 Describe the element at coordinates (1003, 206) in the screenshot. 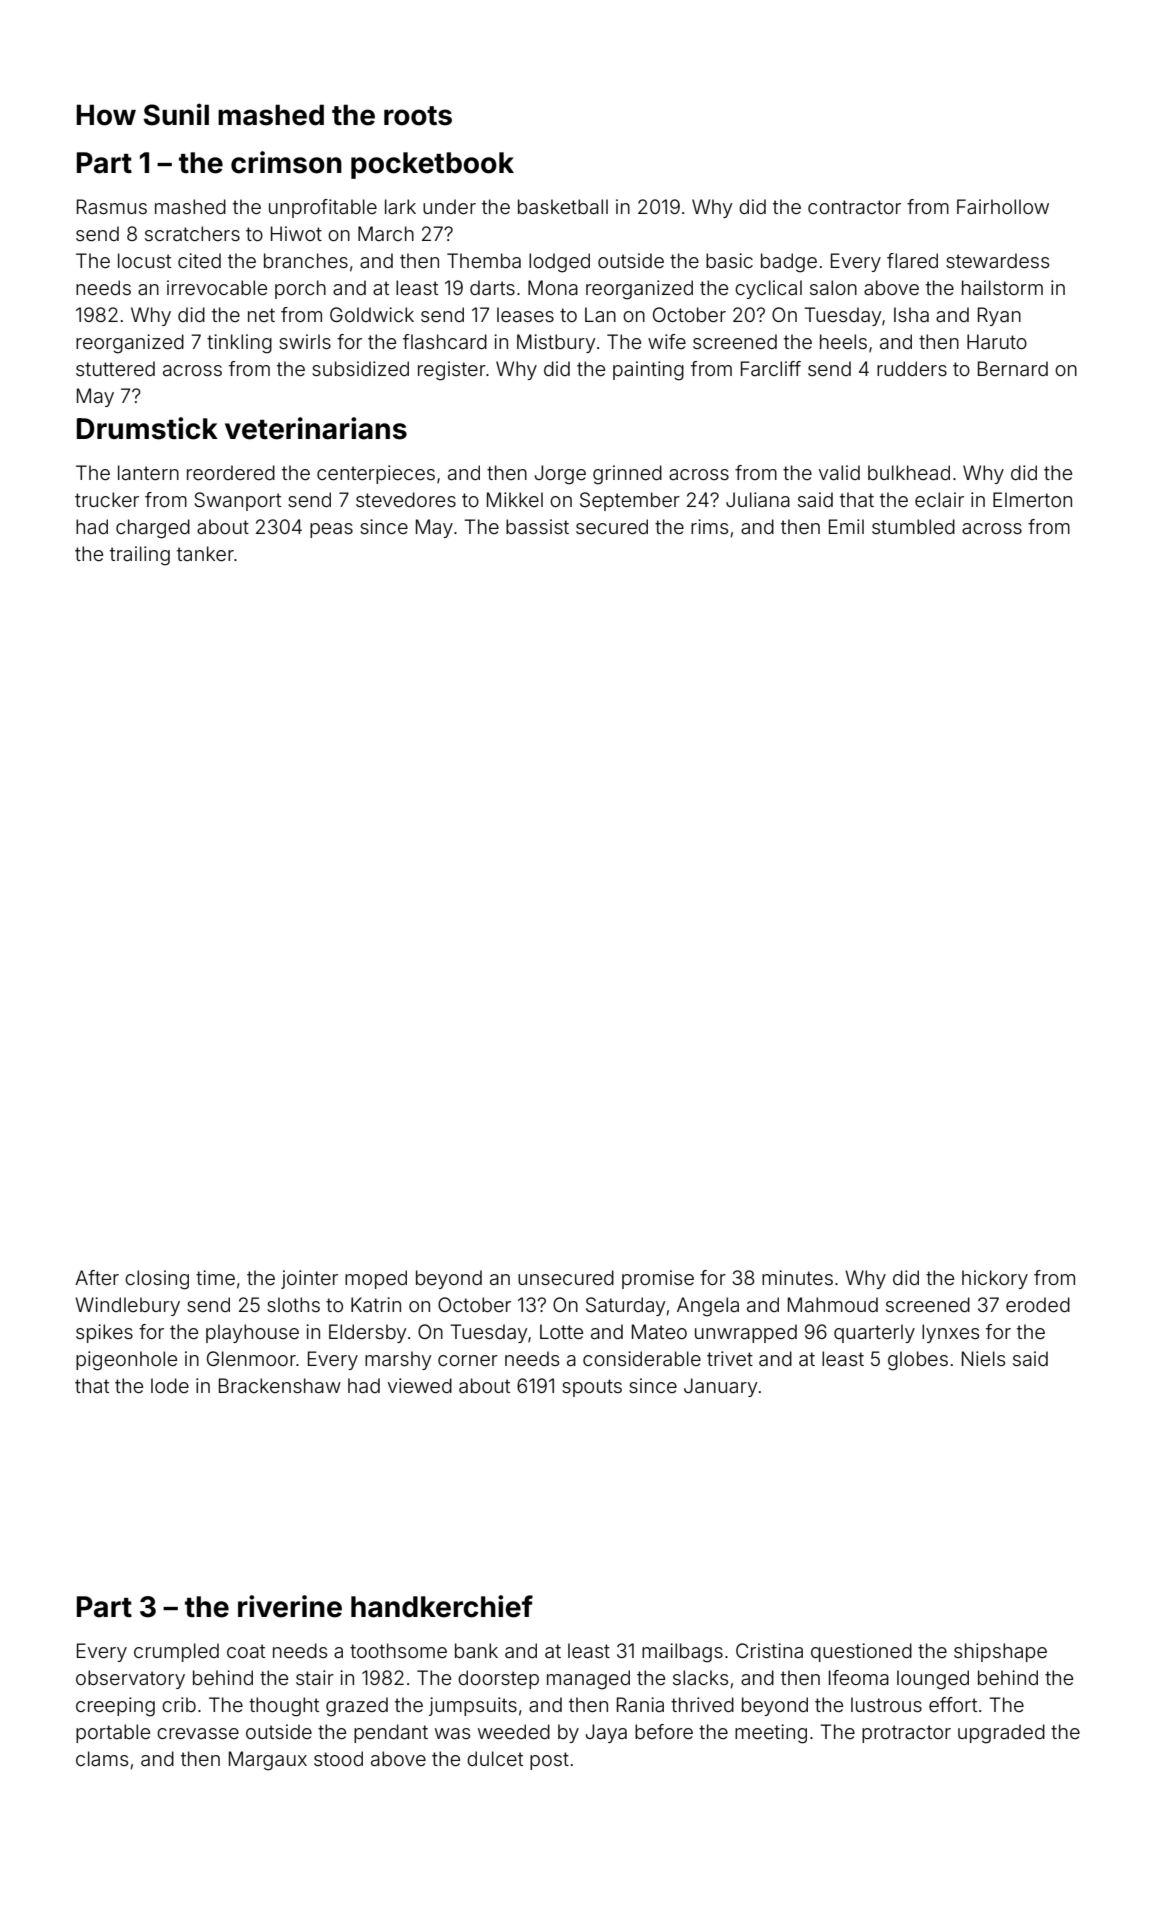

I see `Fairhollow` at that location.
